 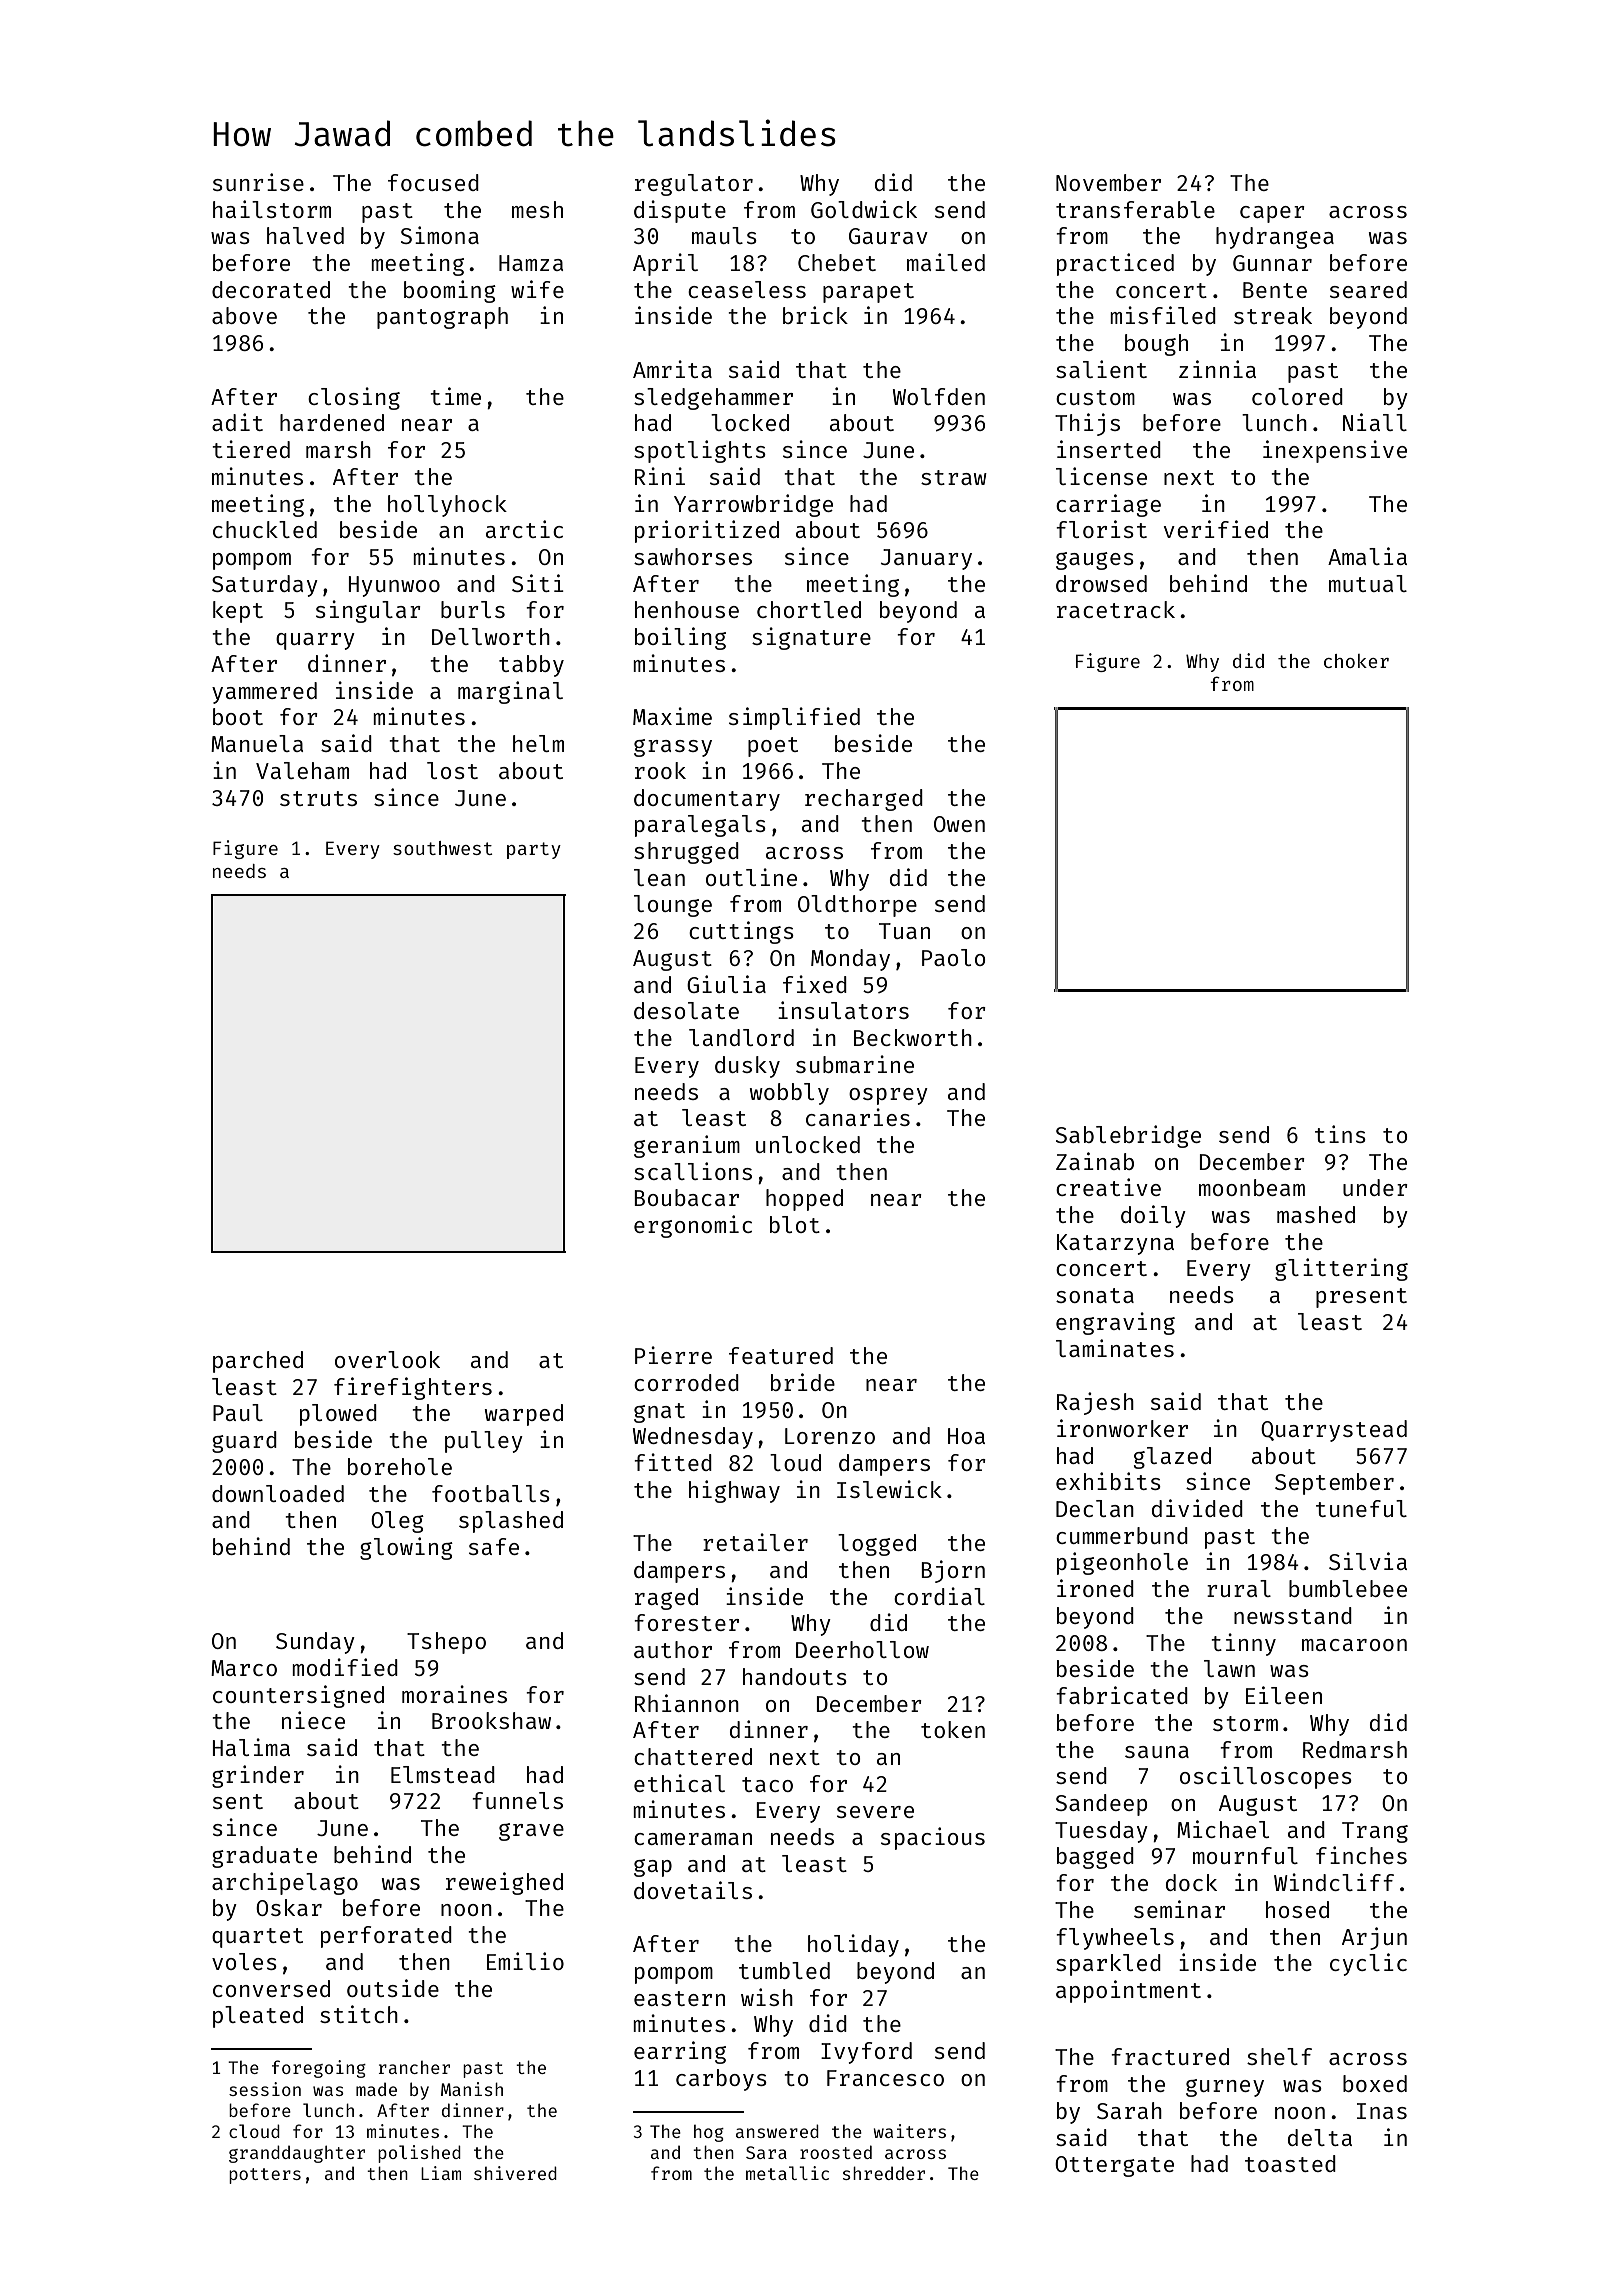 What do you see at coordinates (1095, 1161) in the screenshot?
I see `Zainab` at bounding box center [1095, 1161].
